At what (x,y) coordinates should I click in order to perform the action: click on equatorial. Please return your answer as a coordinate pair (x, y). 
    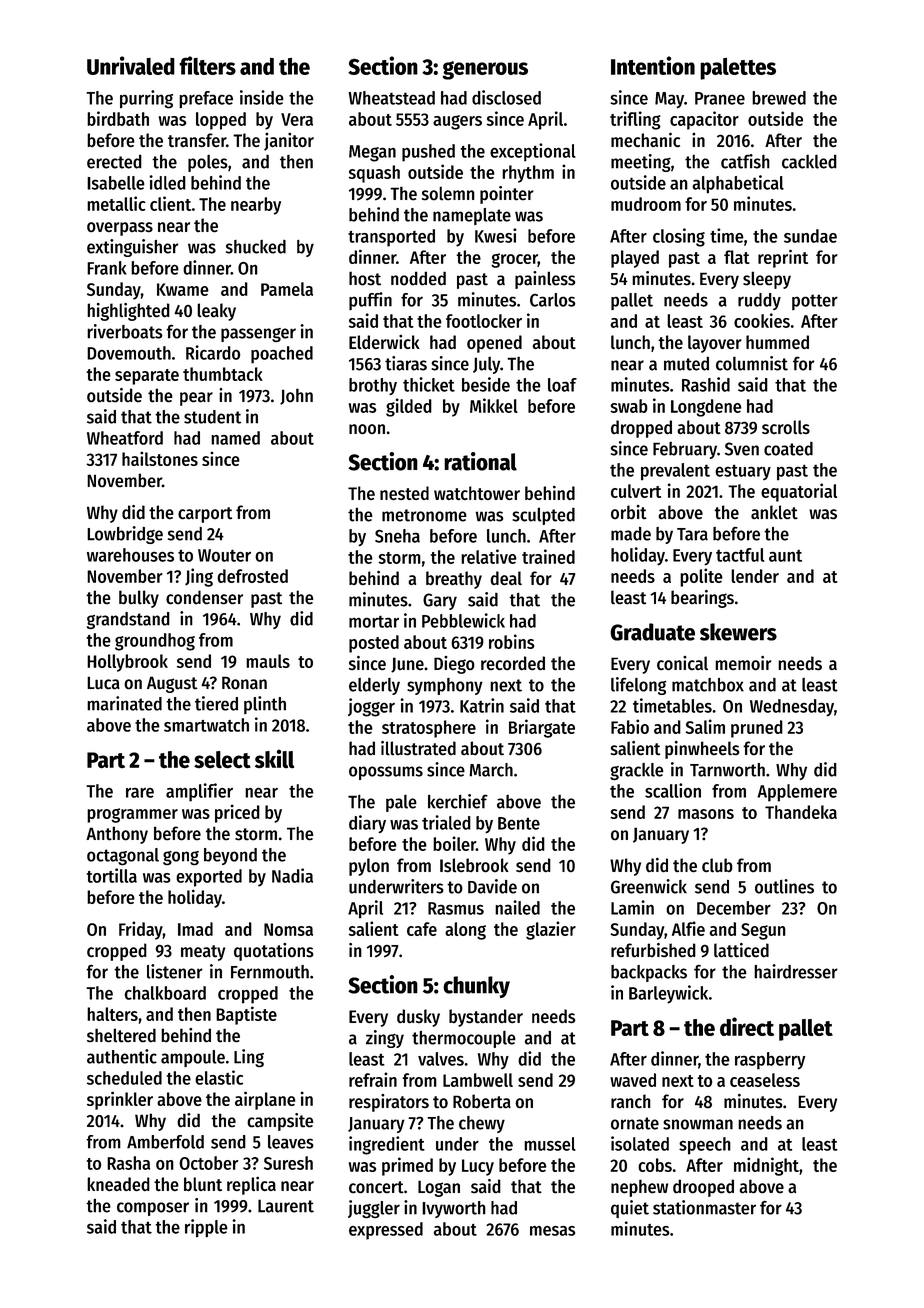
    Looking at the image, I should click on (799, 492).
